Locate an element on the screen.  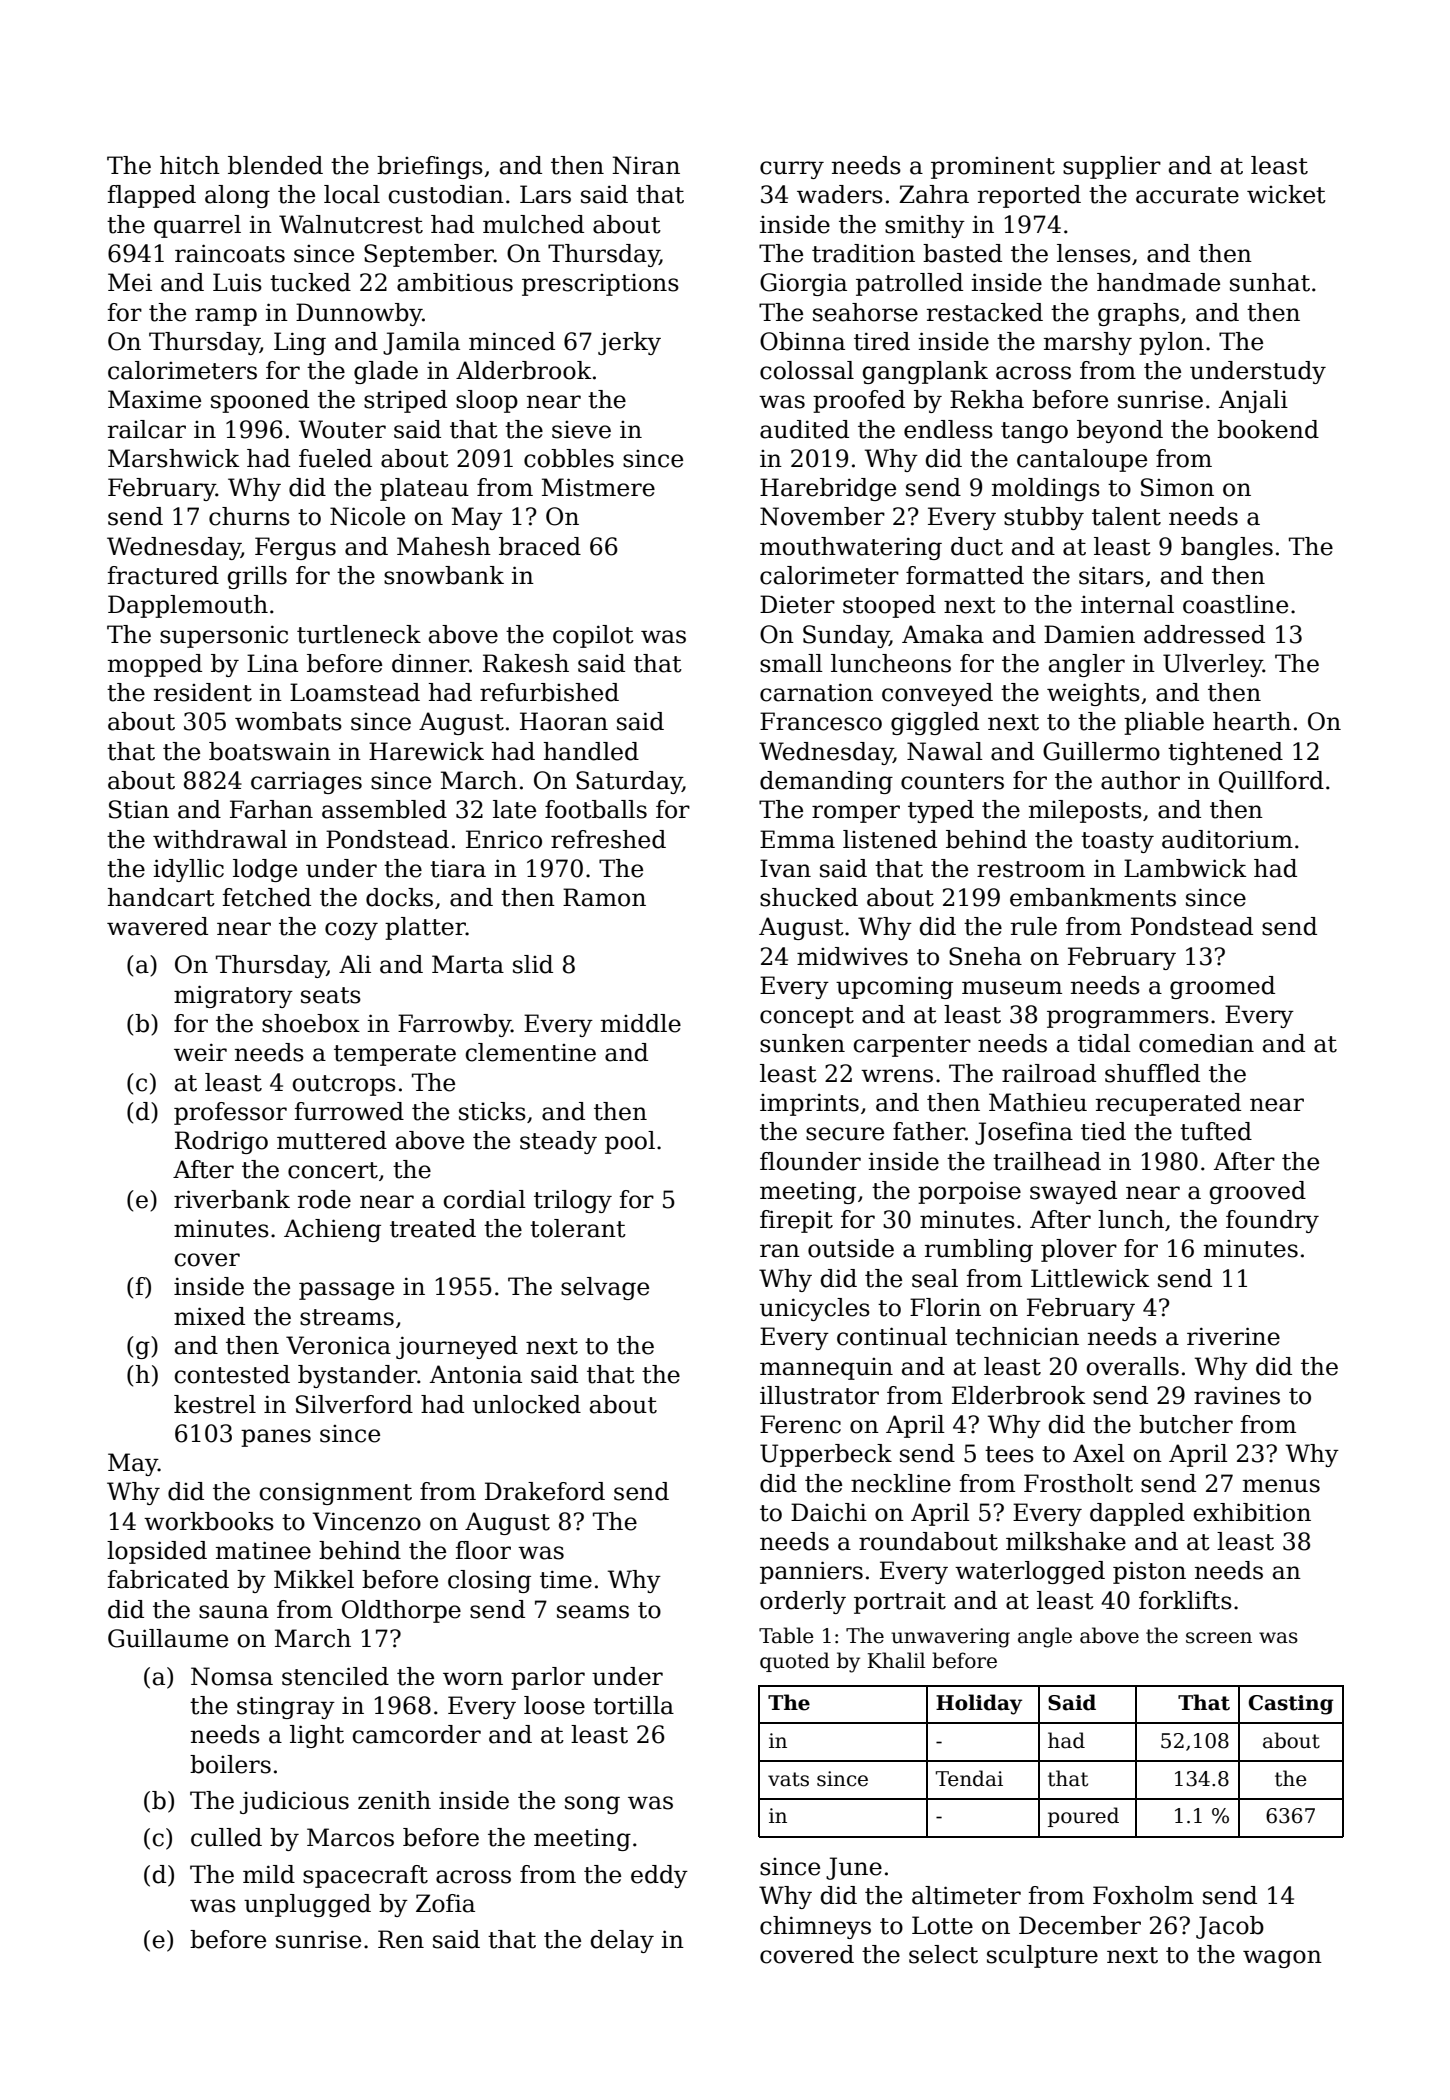
mopped is located at coordinates (155, 665).
